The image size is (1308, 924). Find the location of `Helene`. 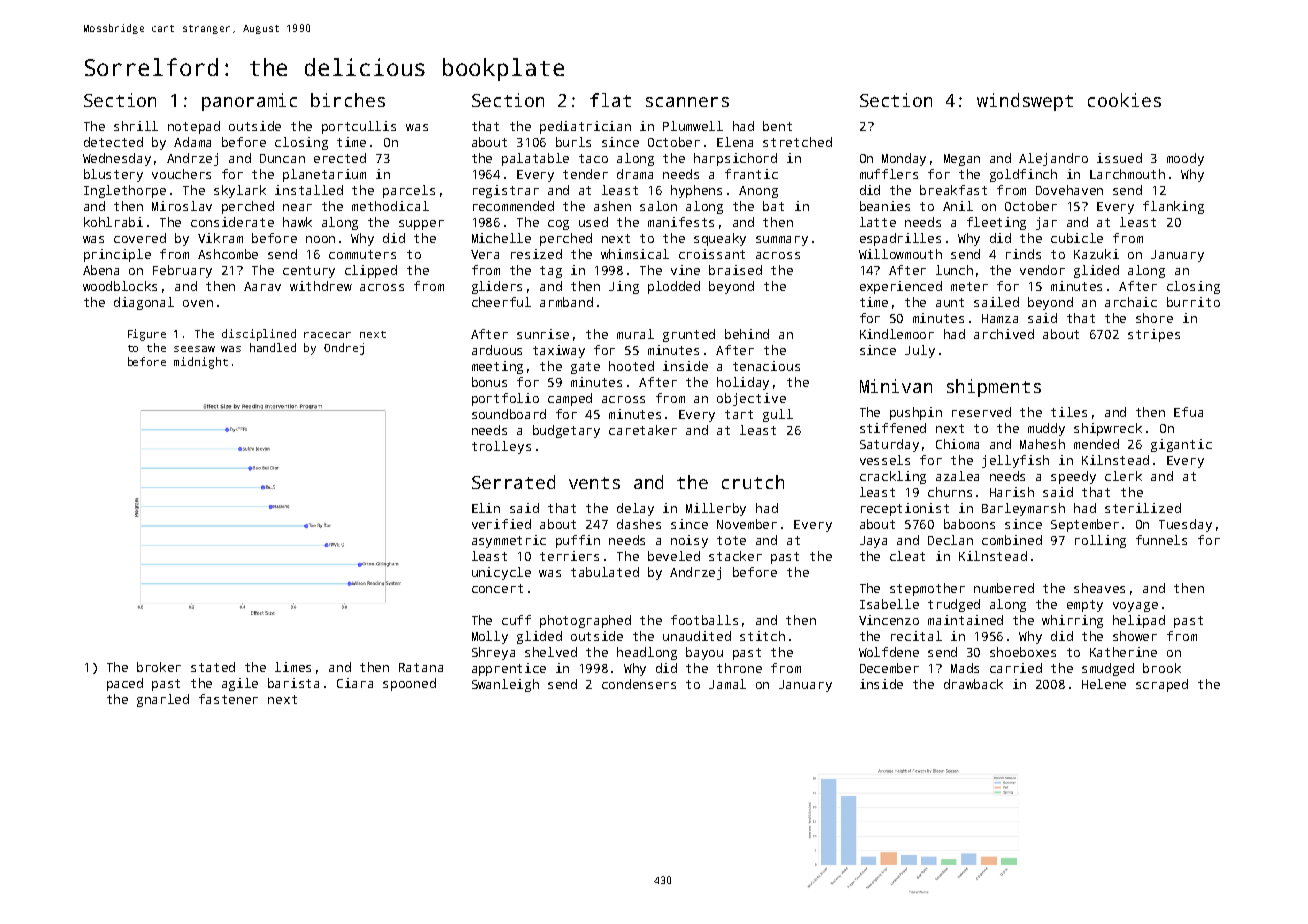

Helene is located at coordinates (1104, 684).
